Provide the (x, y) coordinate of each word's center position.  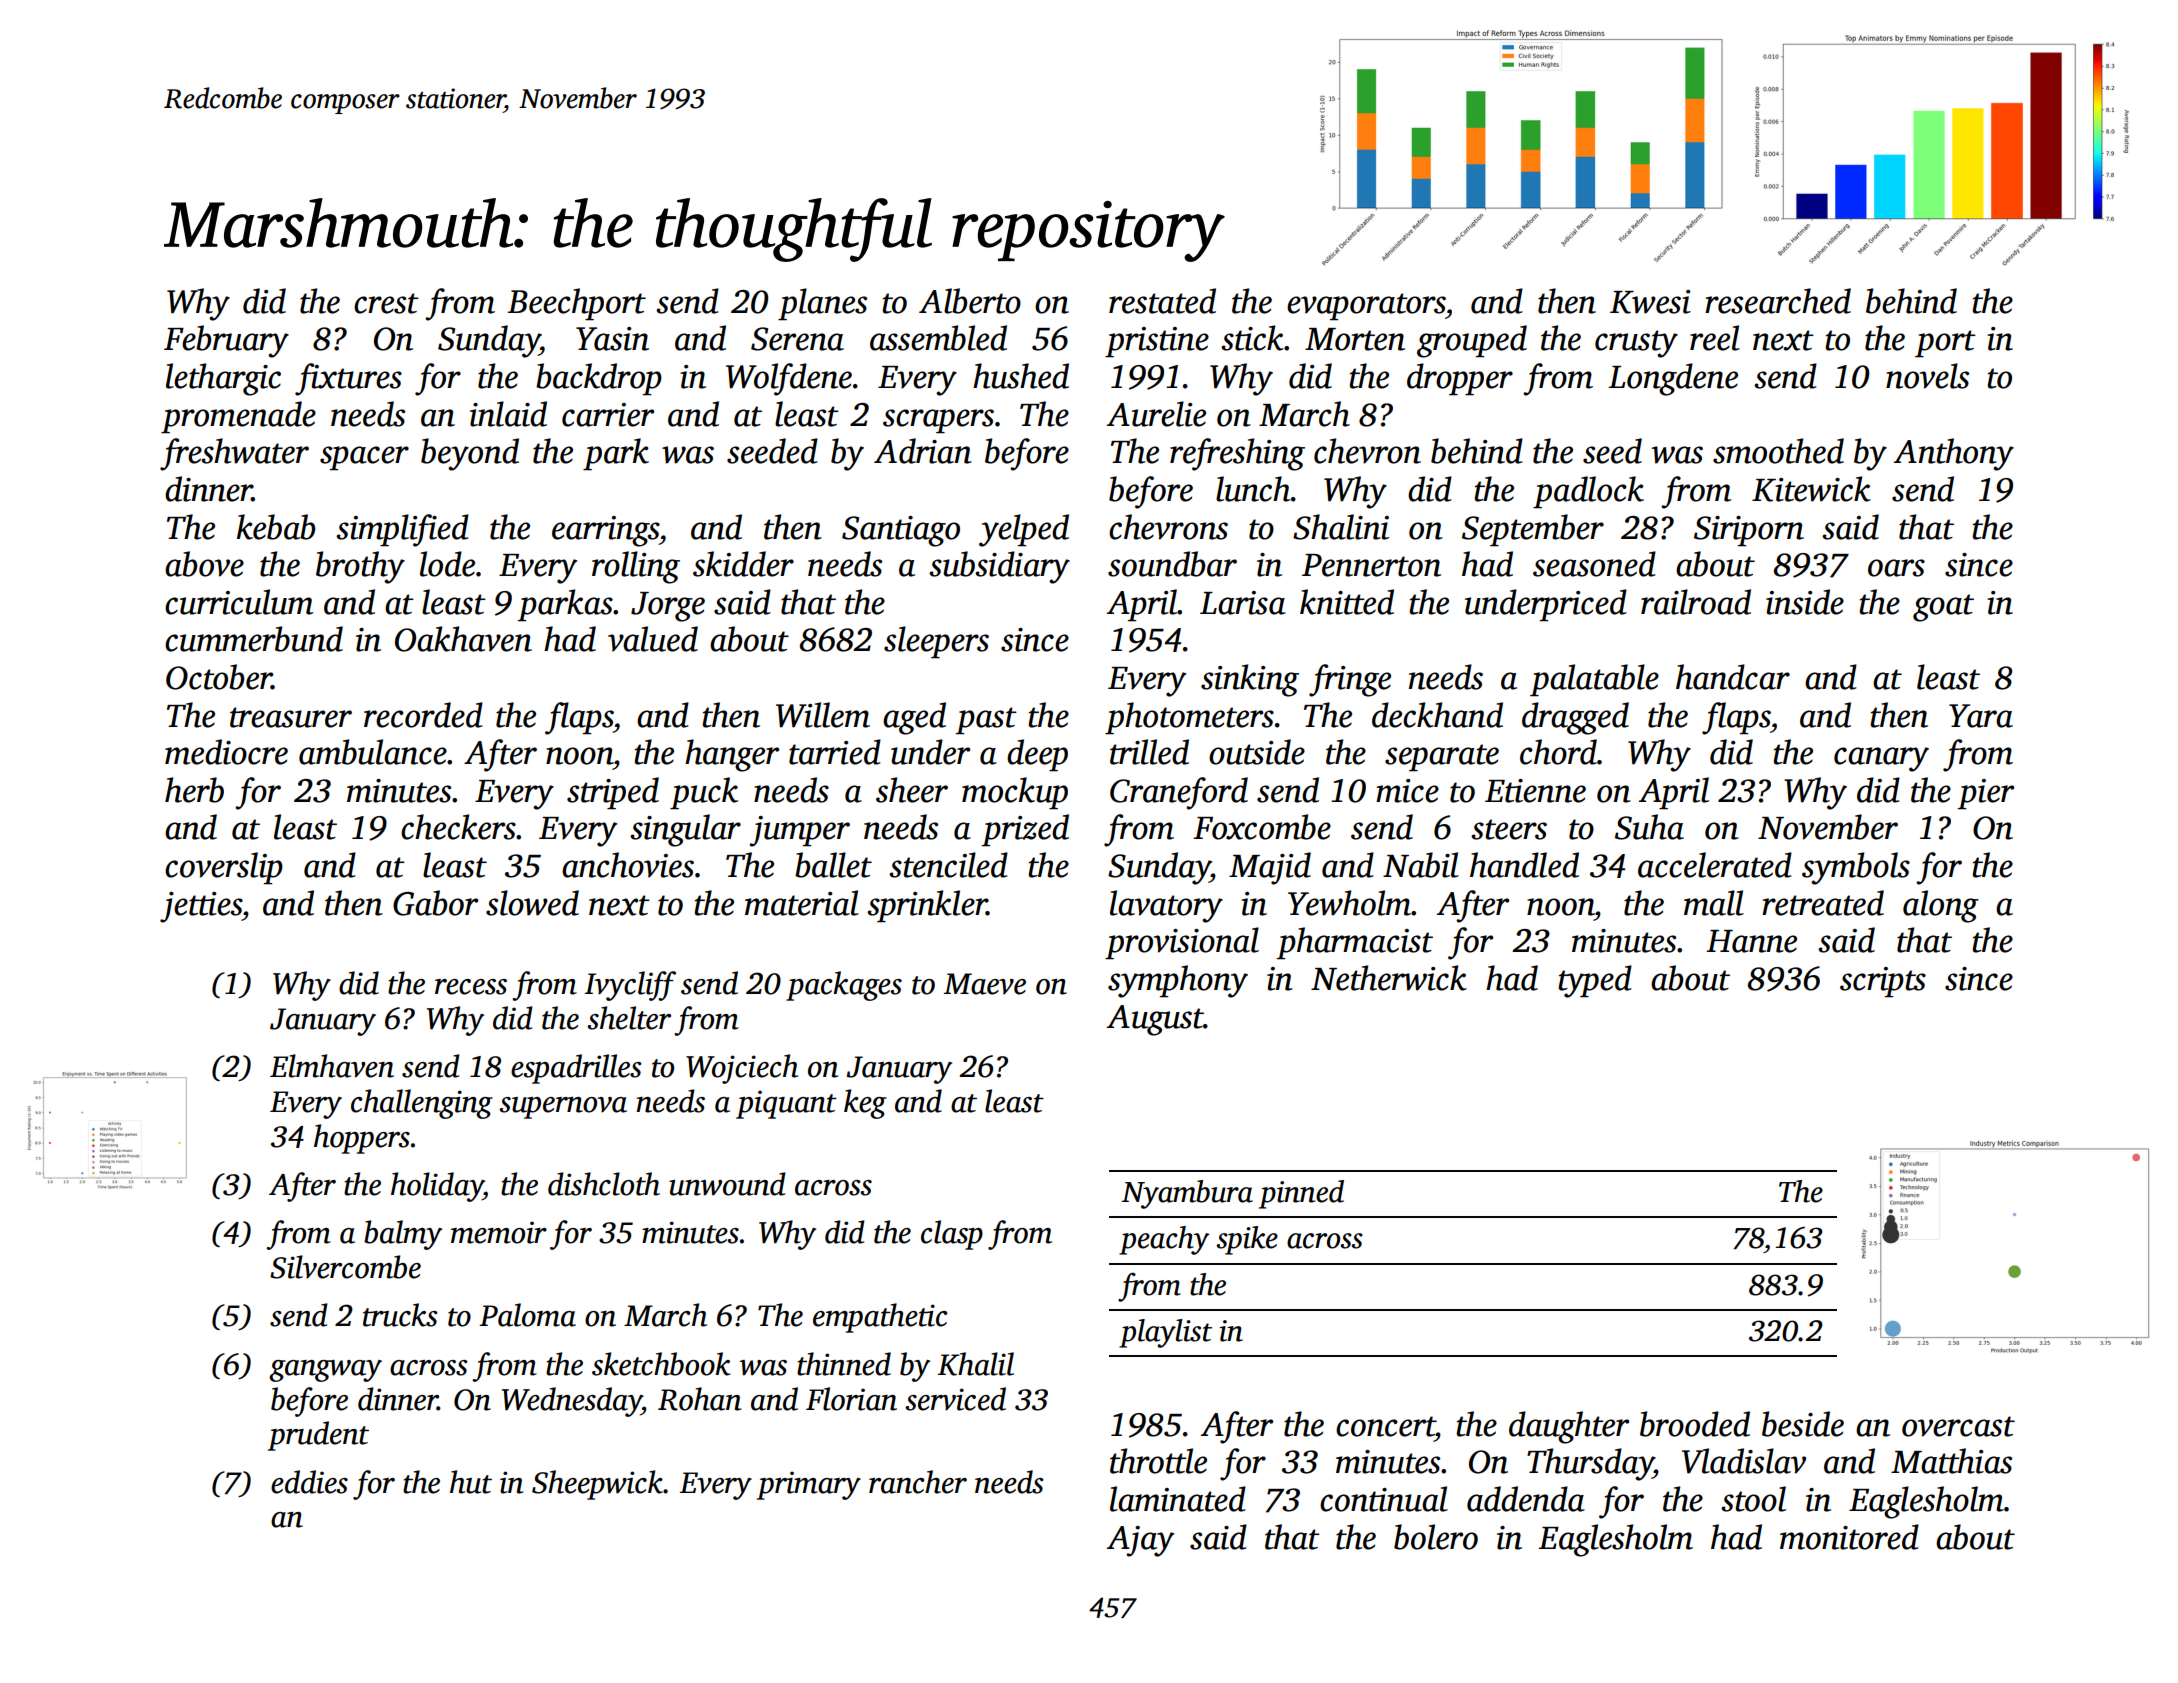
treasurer (291, 717)
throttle (1158, 1461)
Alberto (970, 301)
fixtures (348, 379)
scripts (1883, 982)
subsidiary (999, 567)
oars (1896, 568)
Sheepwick (597, 1485)
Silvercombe (345, 1267)
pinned (1301, 1194)
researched (1778, 301)
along (1941, 906)
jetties (201, 907)
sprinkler (927, 906)
